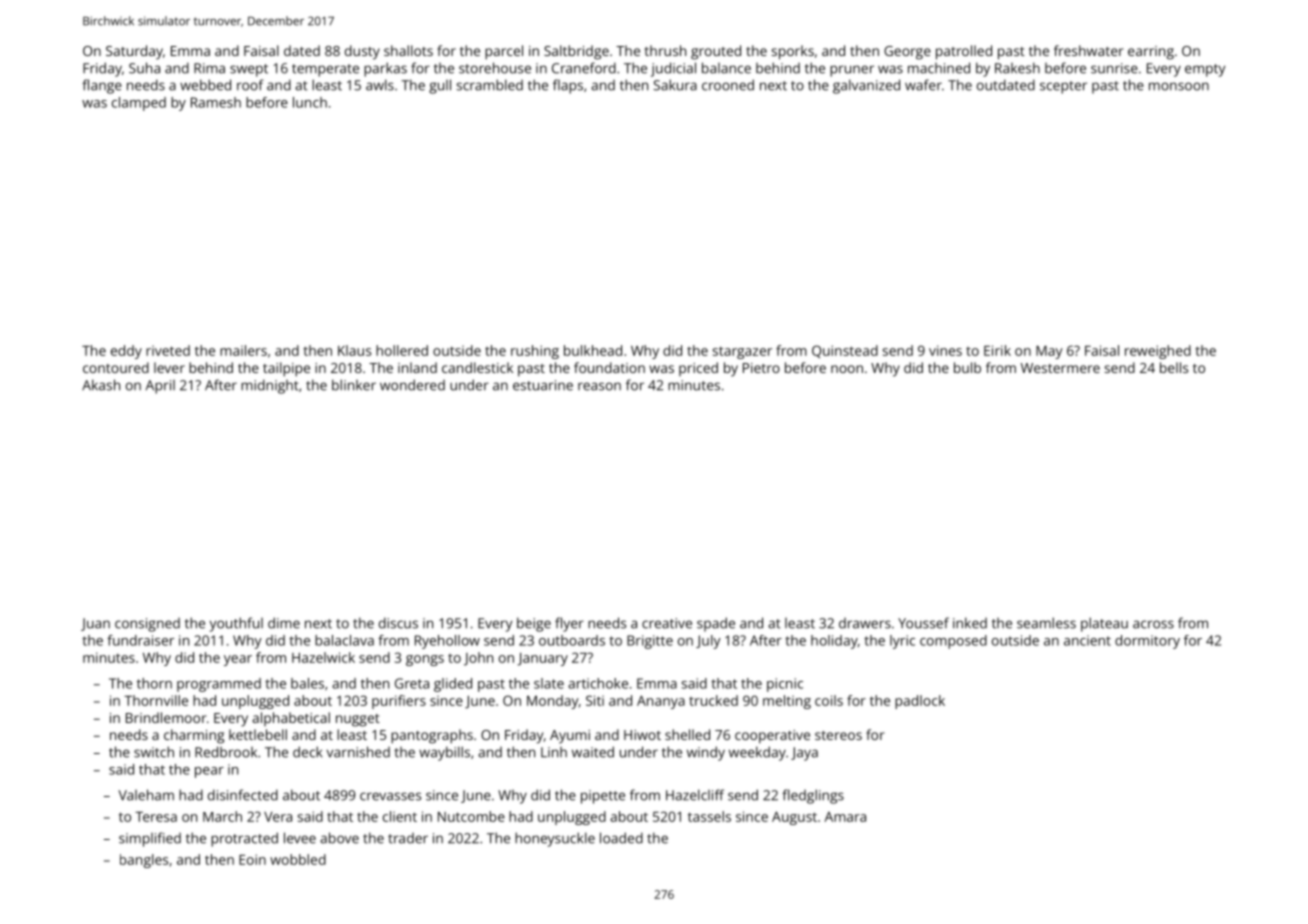  Describe the element at coordinates (967, 367) in the page. I see `bulb` at that location.
